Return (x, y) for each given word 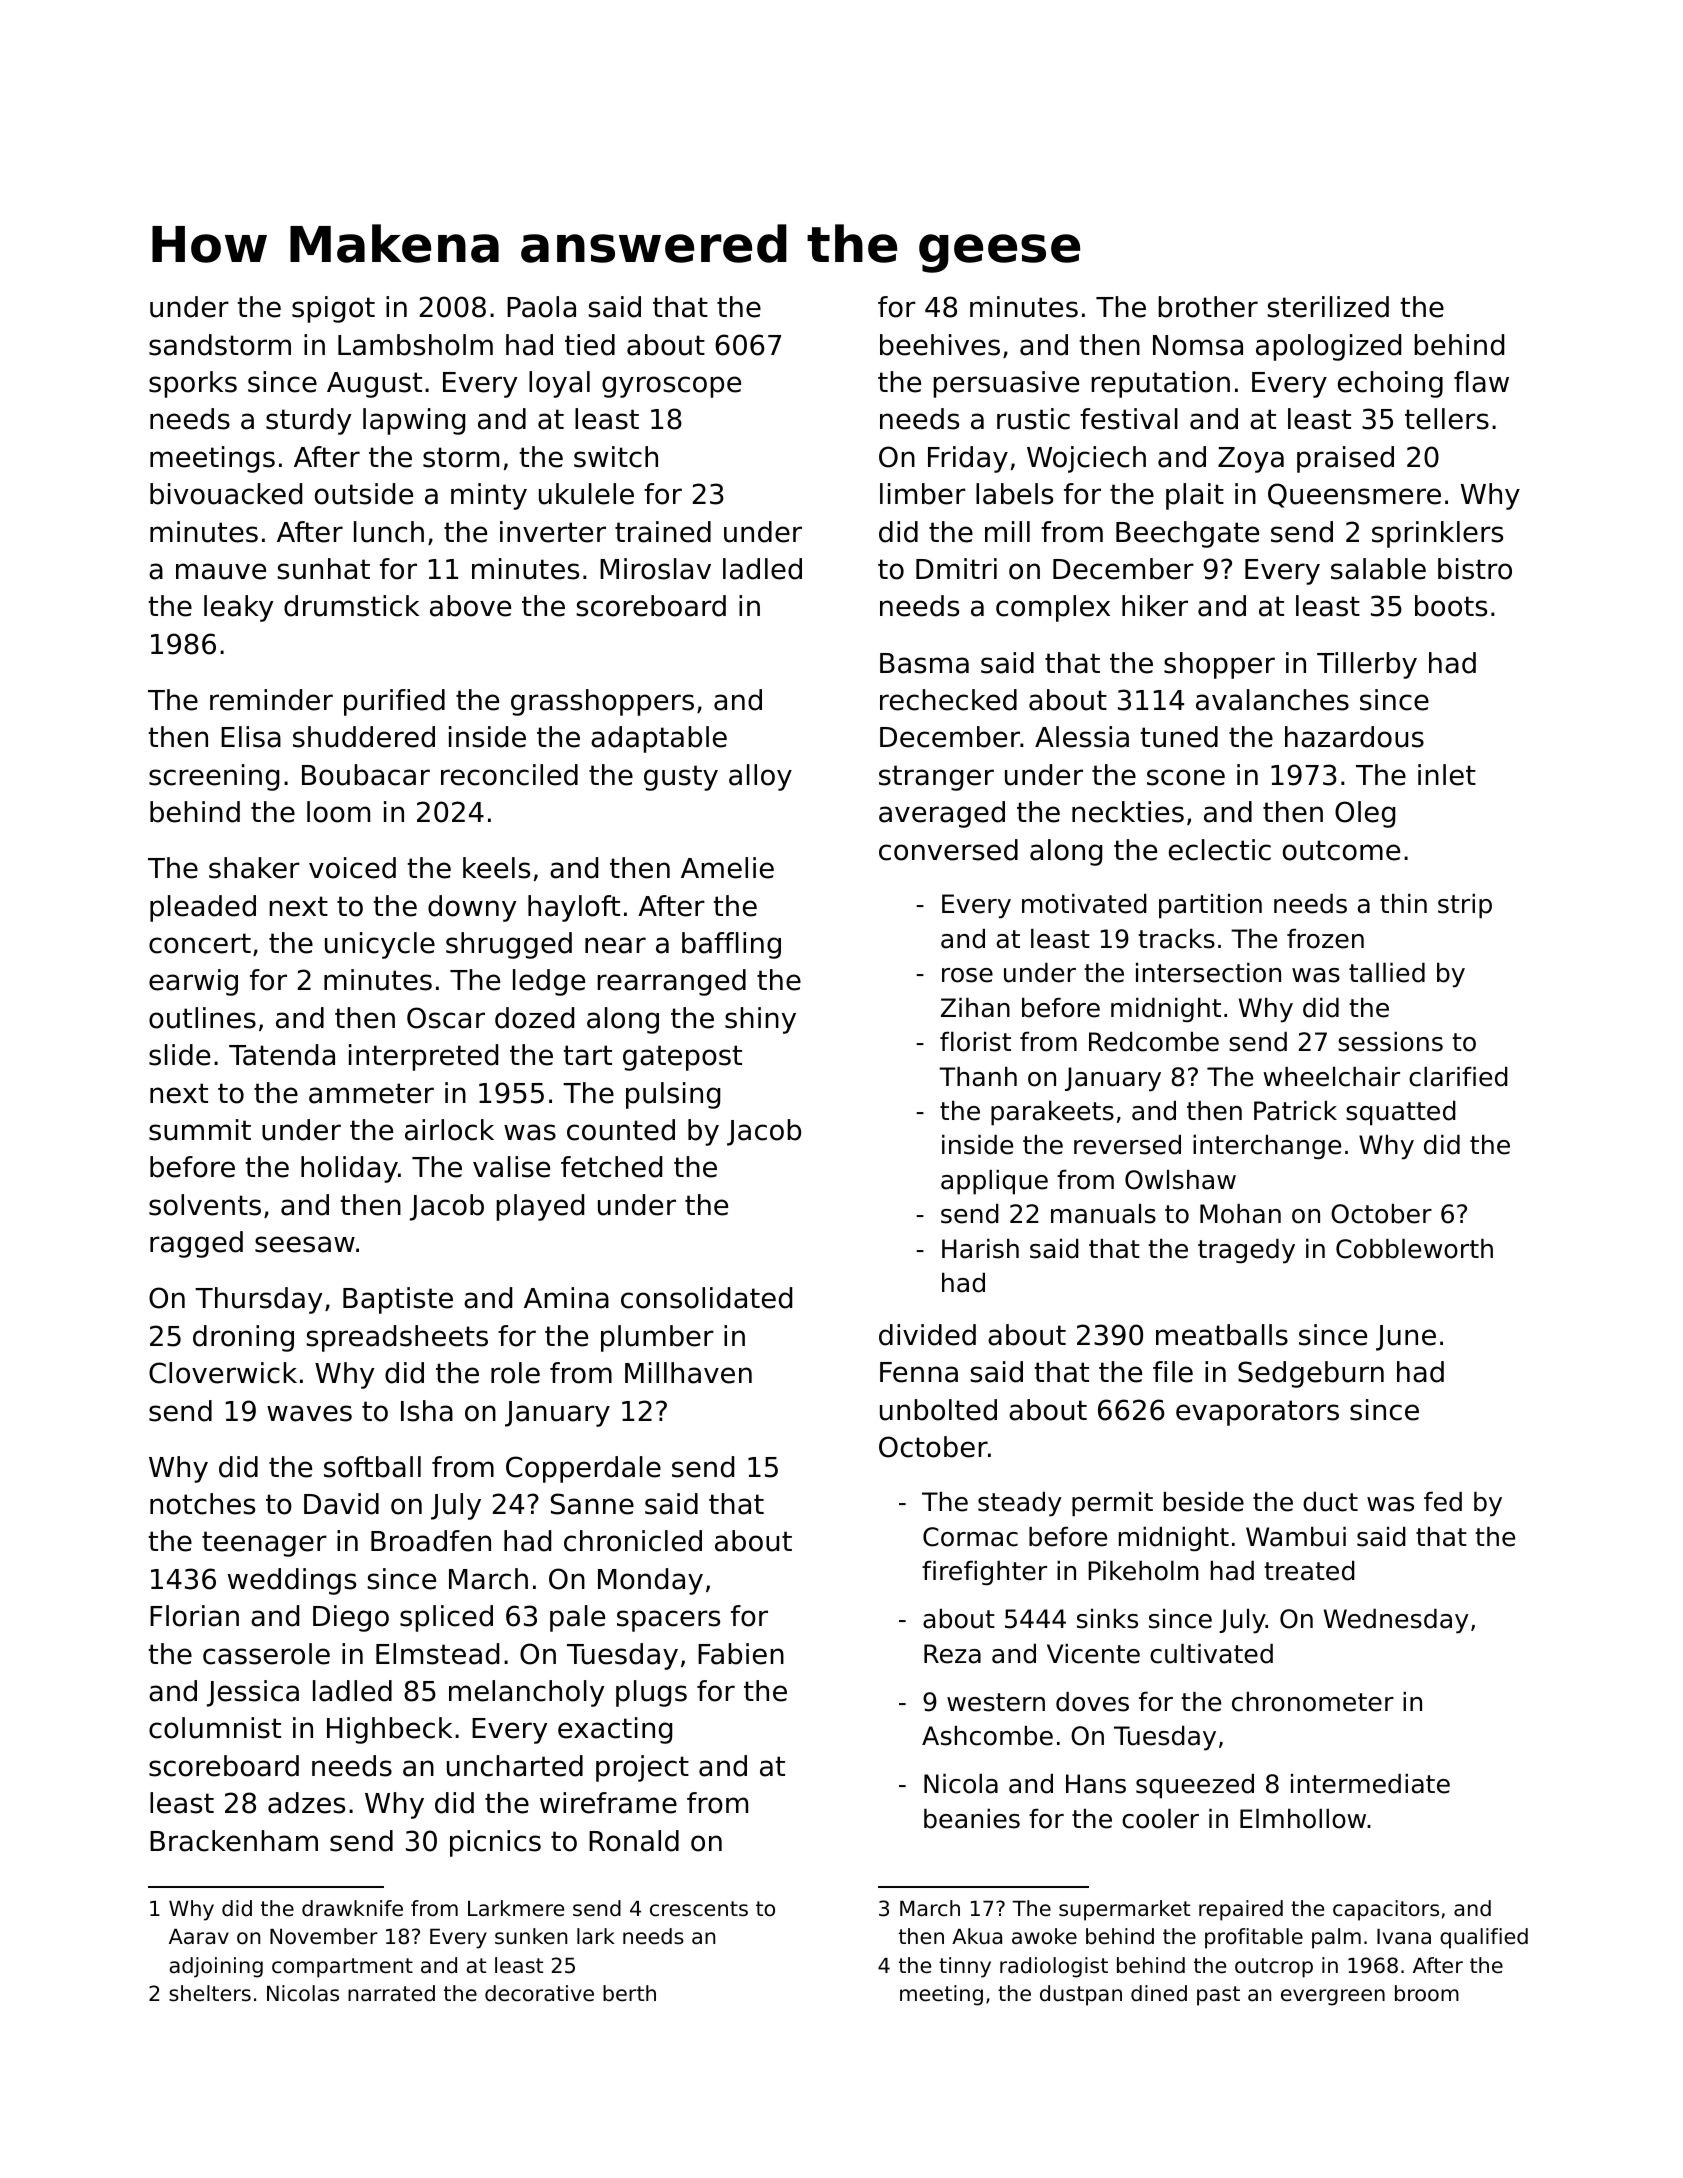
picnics (495, 1843)
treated (1309, 1571)
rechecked (948, 700)
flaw (1481, 382)
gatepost (682, 1058)
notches (202, 1504)
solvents (205, 1205)
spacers (668, 1621)
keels (496, 868)
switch (616, 457)
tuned (1179, 737)
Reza (952, 1654)
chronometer (1313, 1702)
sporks (193, 384)
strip (1465, 906)
